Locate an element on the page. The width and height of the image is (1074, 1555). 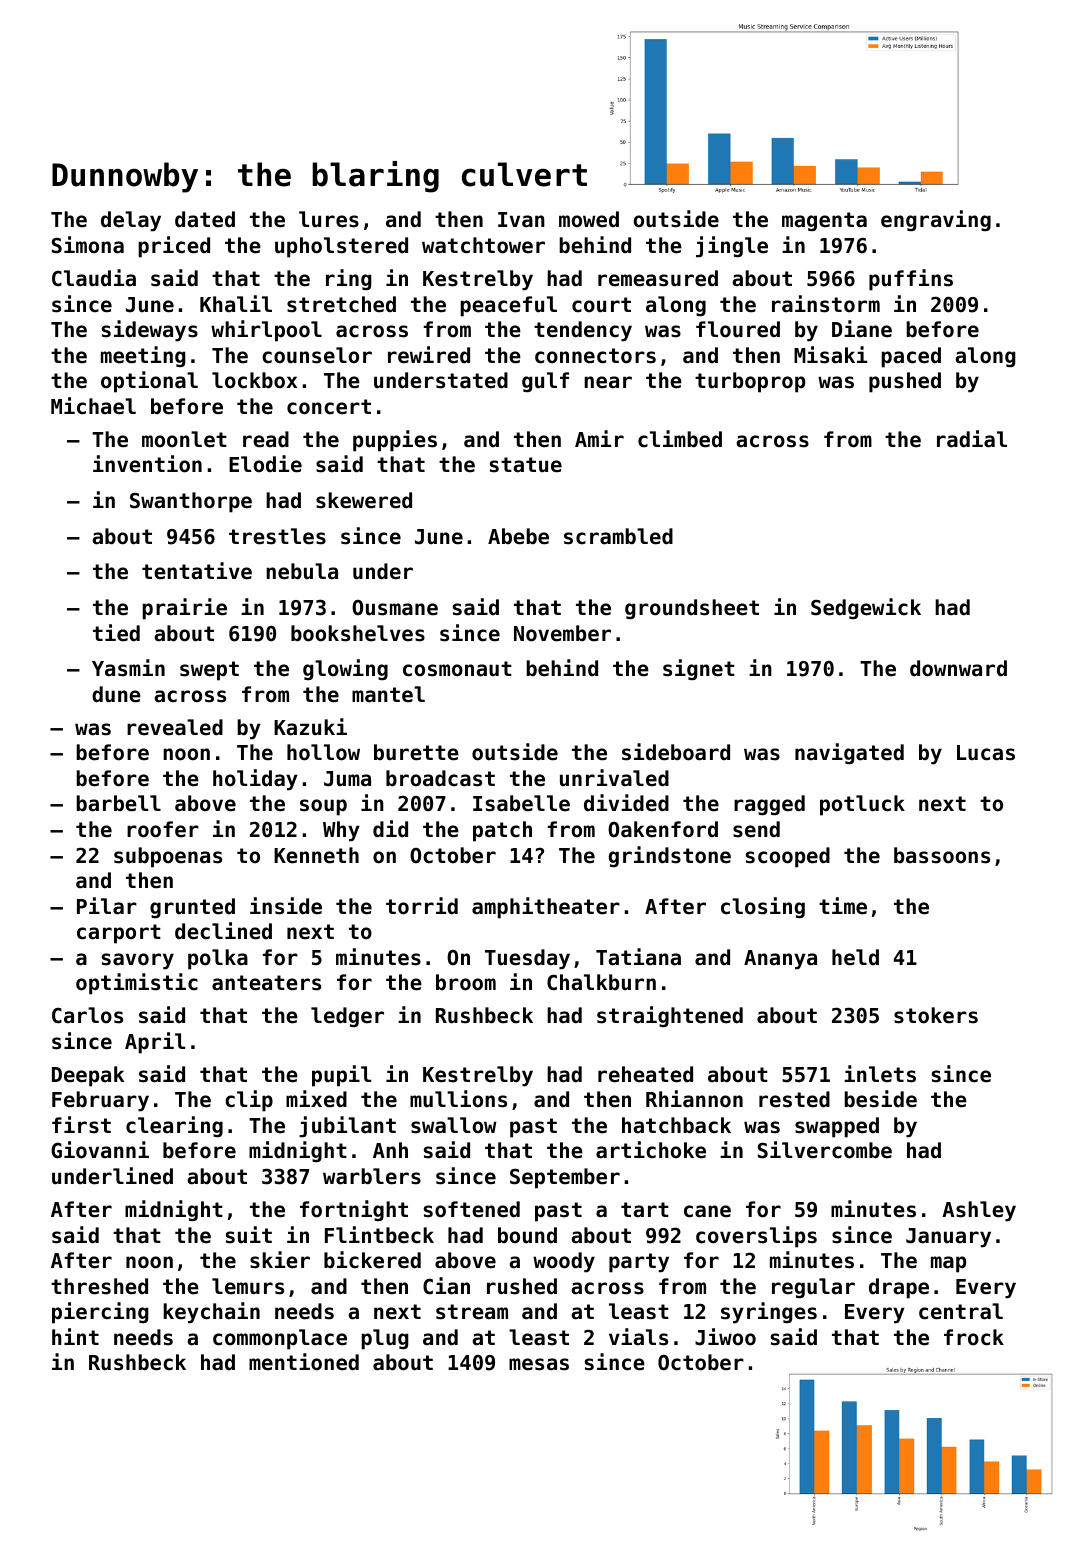
straightened is located at coordinates (670, 1016).
